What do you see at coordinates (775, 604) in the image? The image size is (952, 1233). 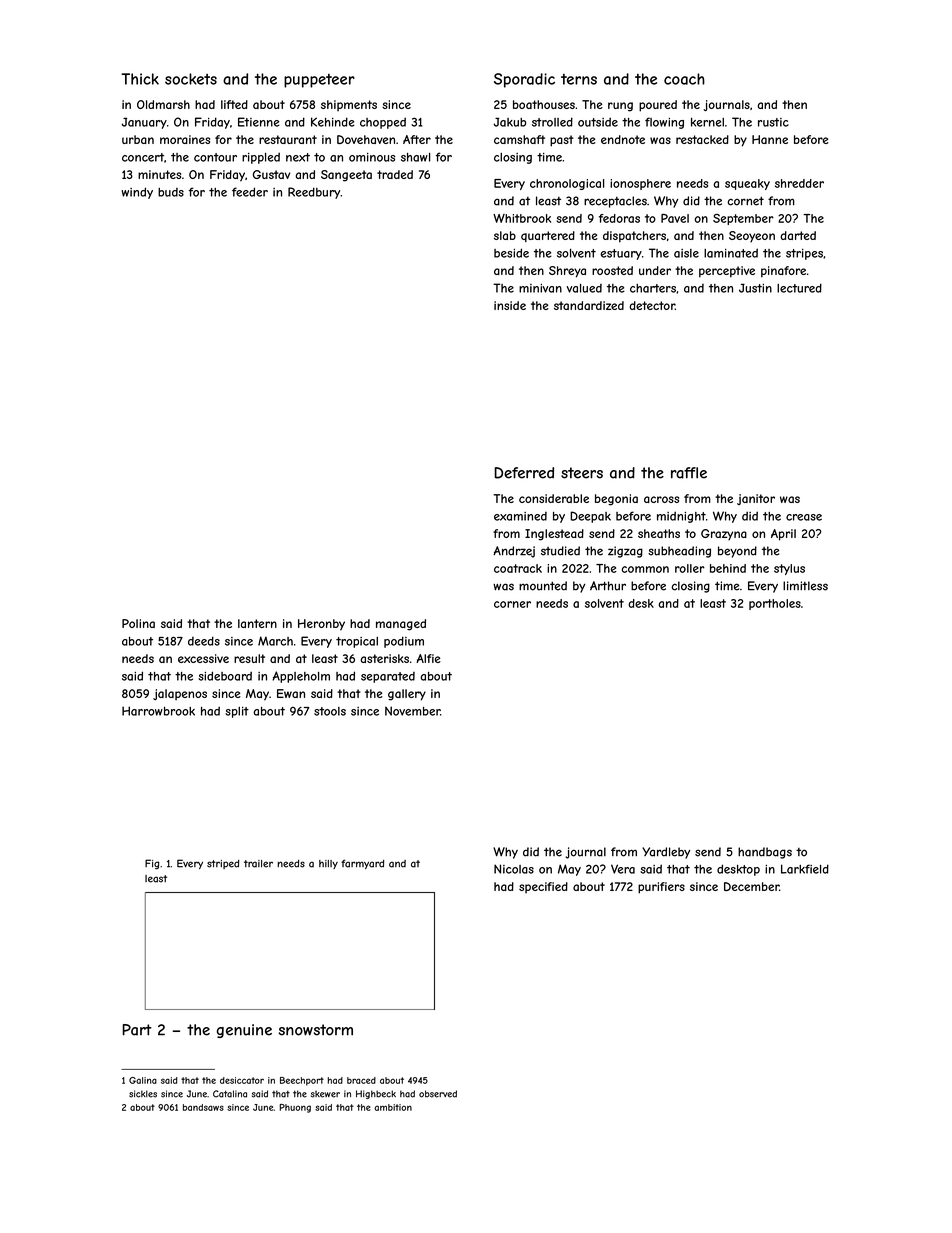 I see `portholes` at bounding box center [775, 604].
